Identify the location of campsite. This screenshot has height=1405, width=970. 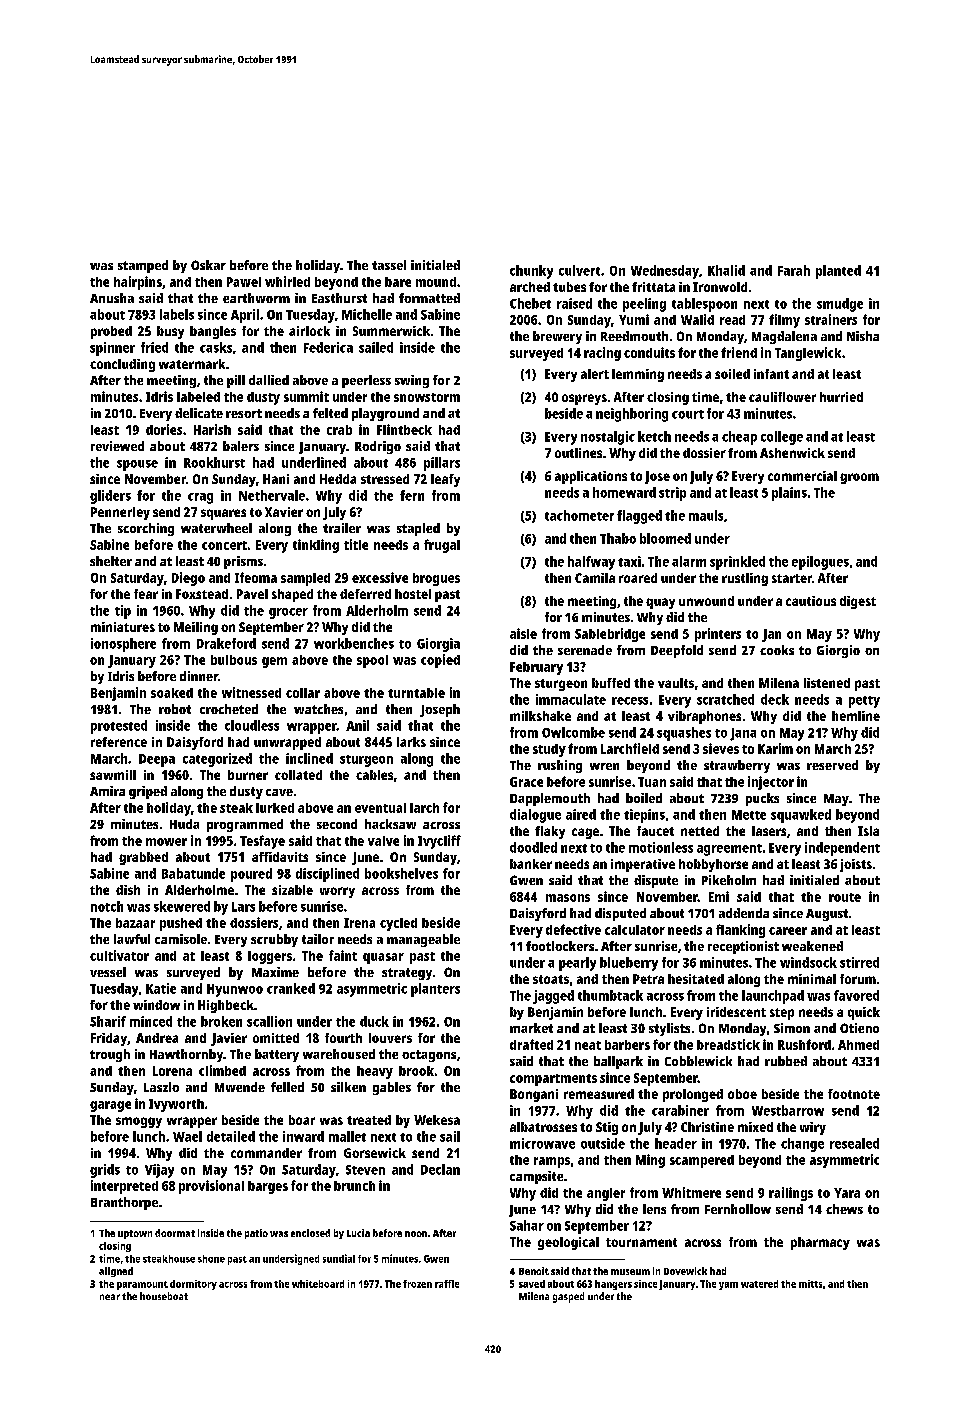
(536, 1177).
